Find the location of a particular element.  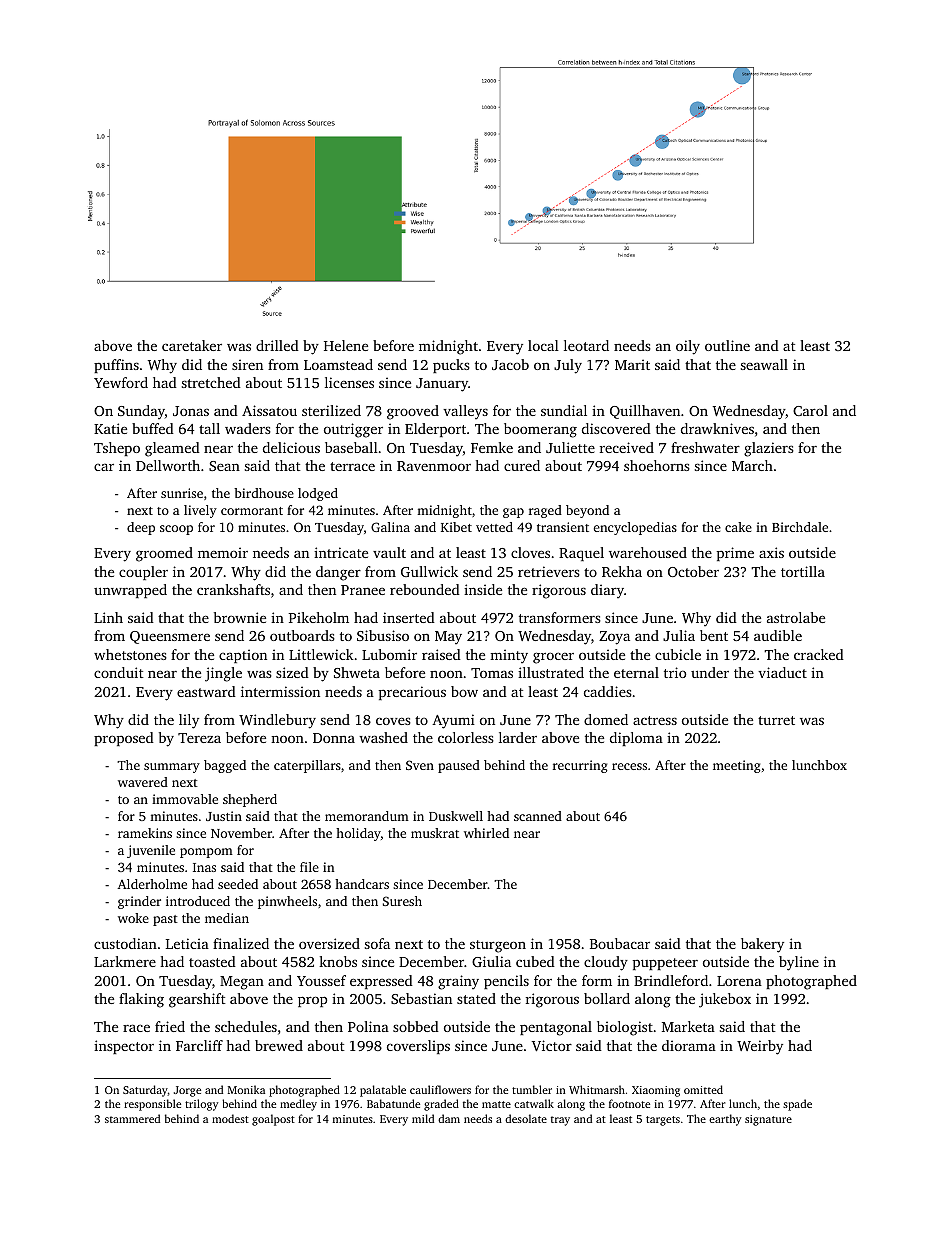

cake is located at coordinates (738, 527).
